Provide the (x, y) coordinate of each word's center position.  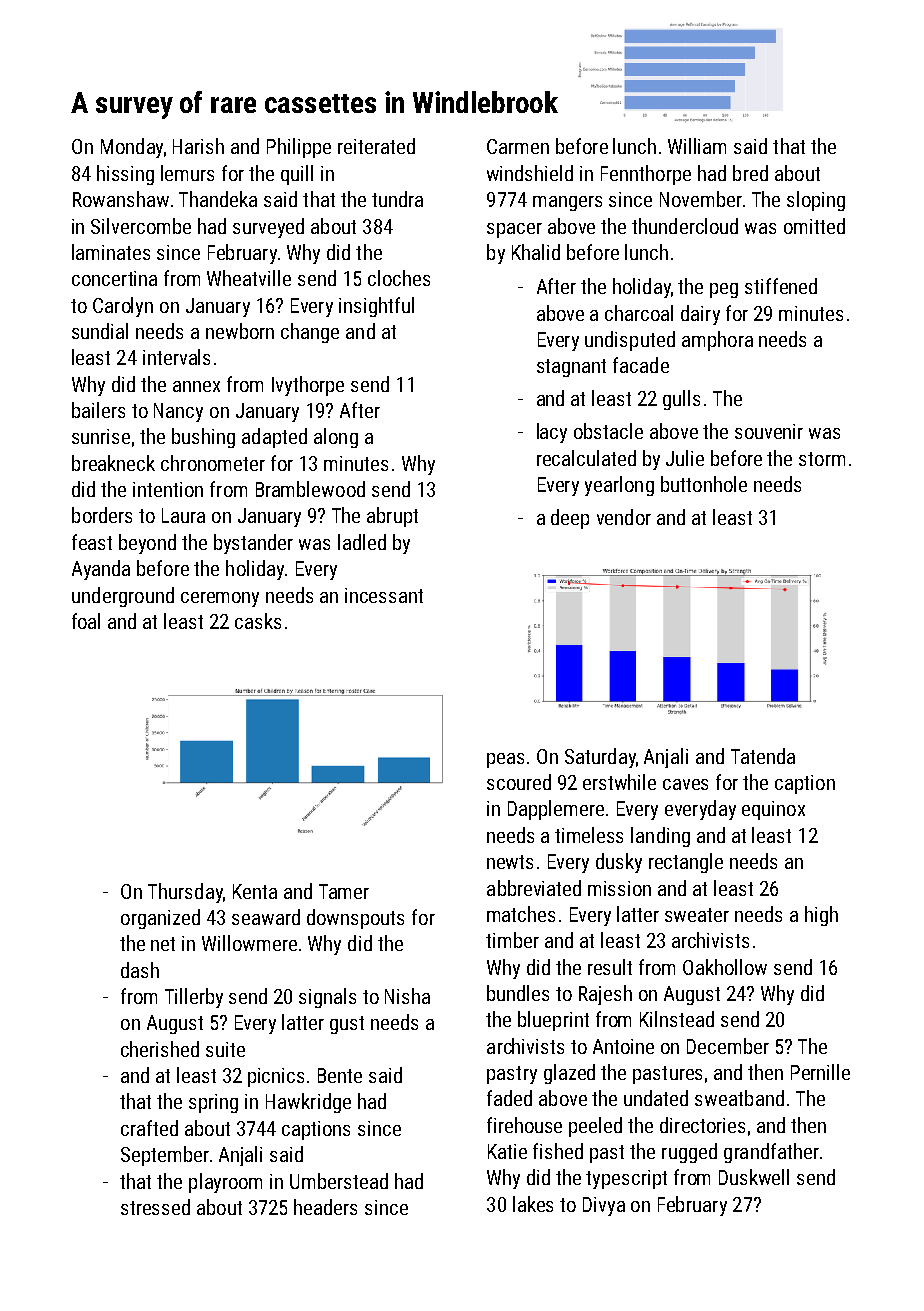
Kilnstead (677, 1019)
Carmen (518, 146)
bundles (518, 993)
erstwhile (619, 782)
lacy (552, 433)
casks (258, 621)
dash (140, 970)
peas (505, 760)
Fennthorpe (646, 175)
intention (168, 489)
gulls (681, 400)
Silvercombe (141, 226)
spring (213, 1103)
